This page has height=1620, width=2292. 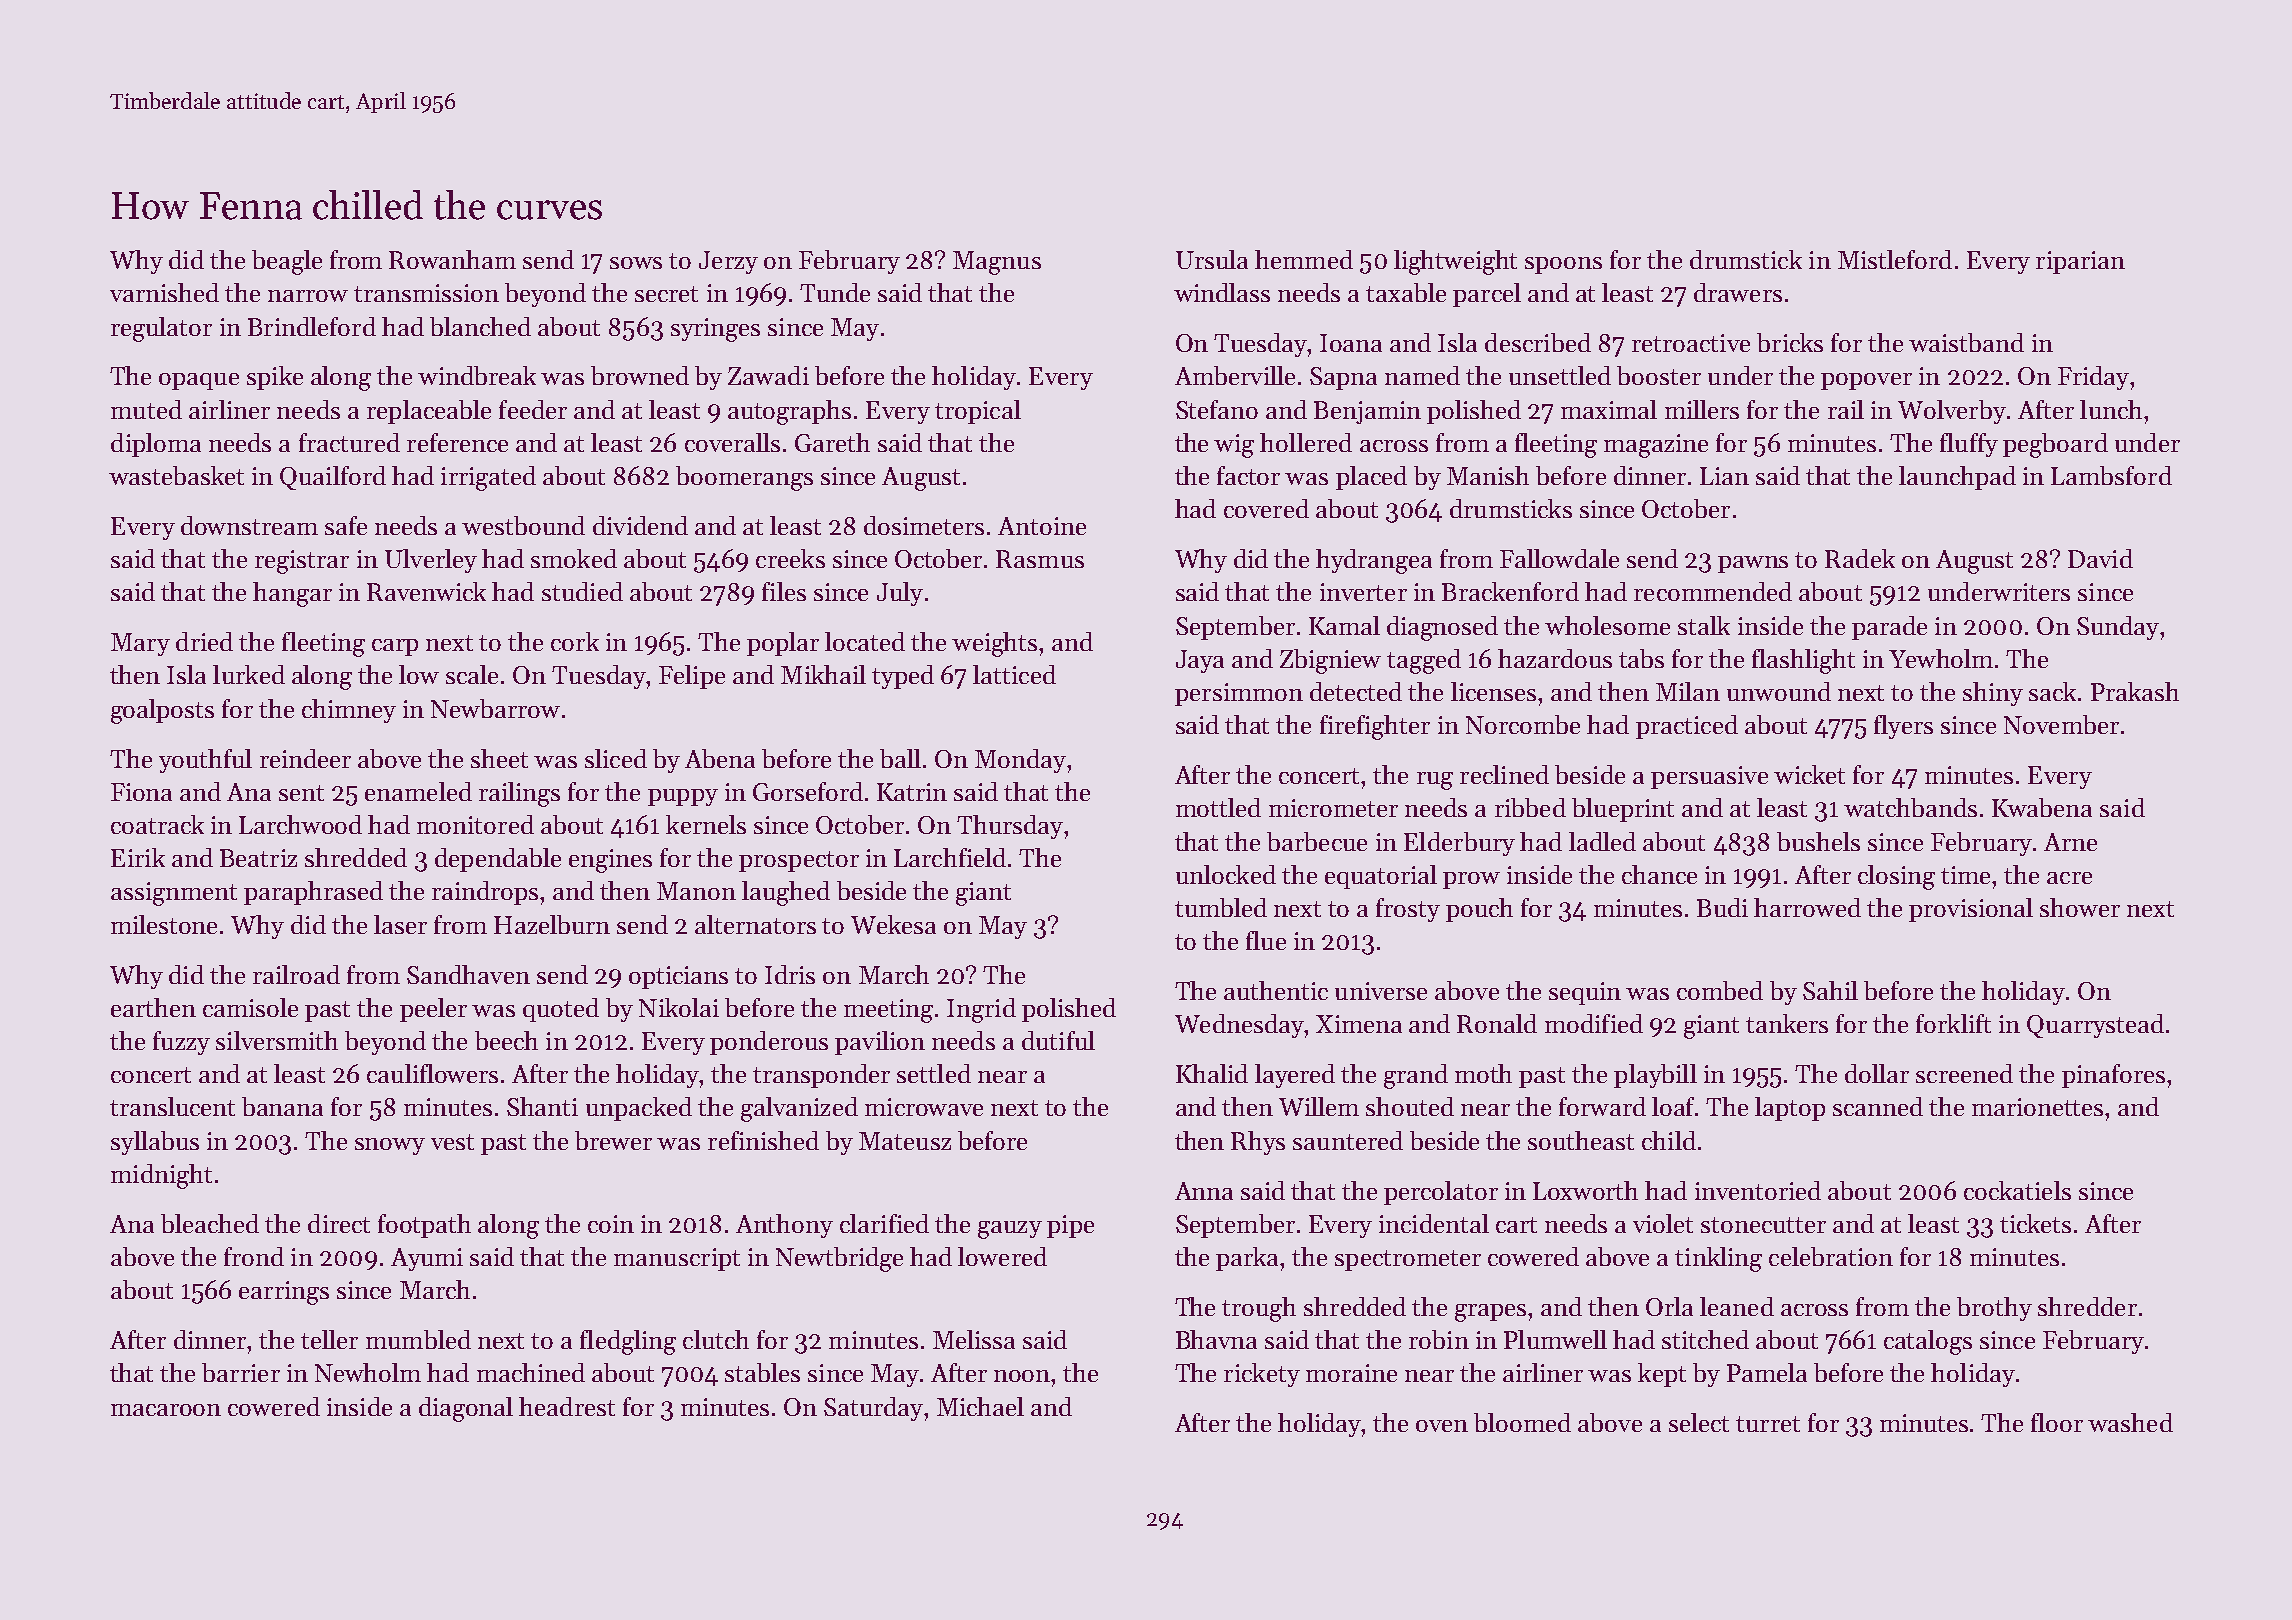 I want to click on acre, so click(x=2069, y=878).
